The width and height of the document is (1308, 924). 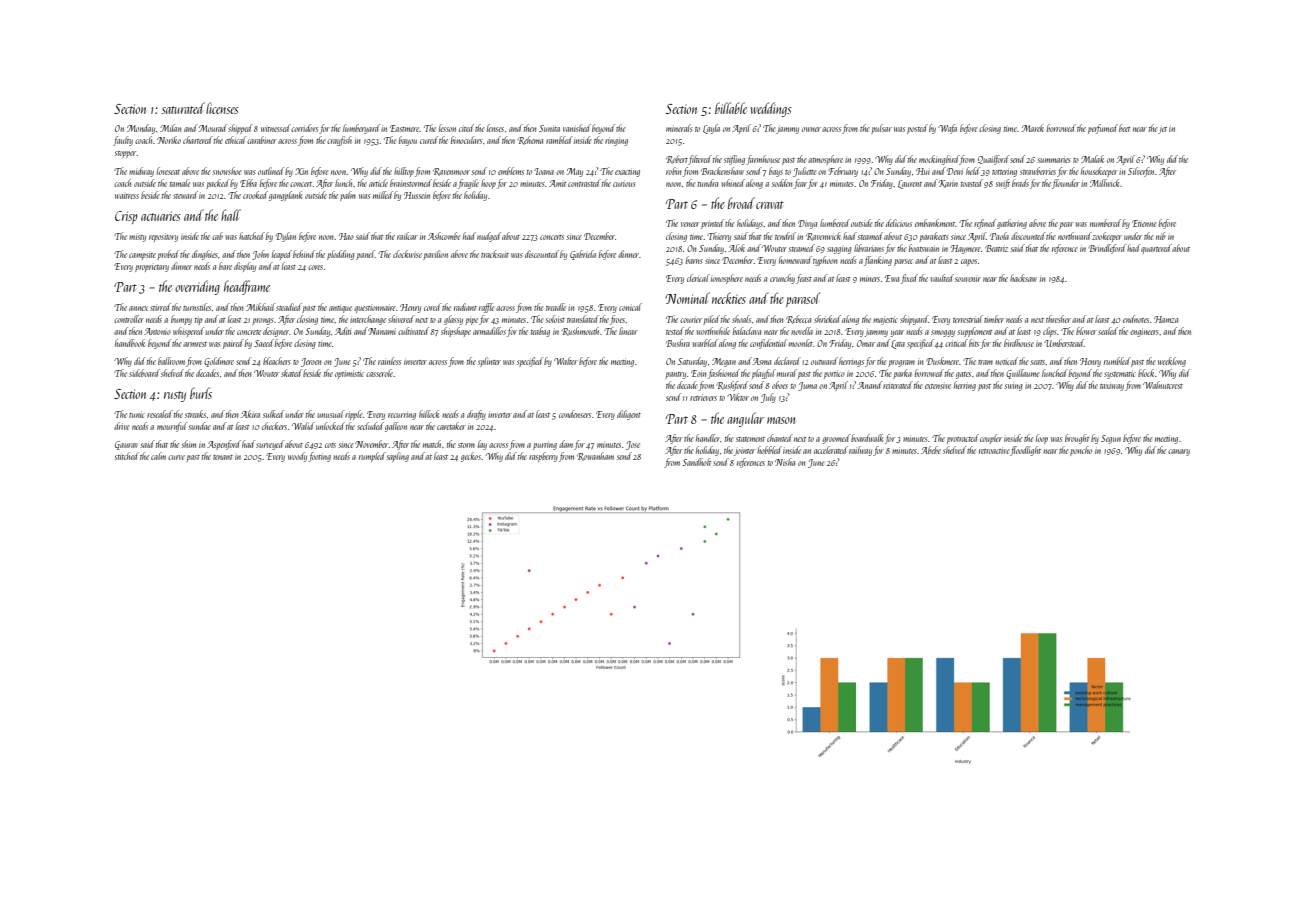 I want to click on Walter, so click(x=566, y=361).
